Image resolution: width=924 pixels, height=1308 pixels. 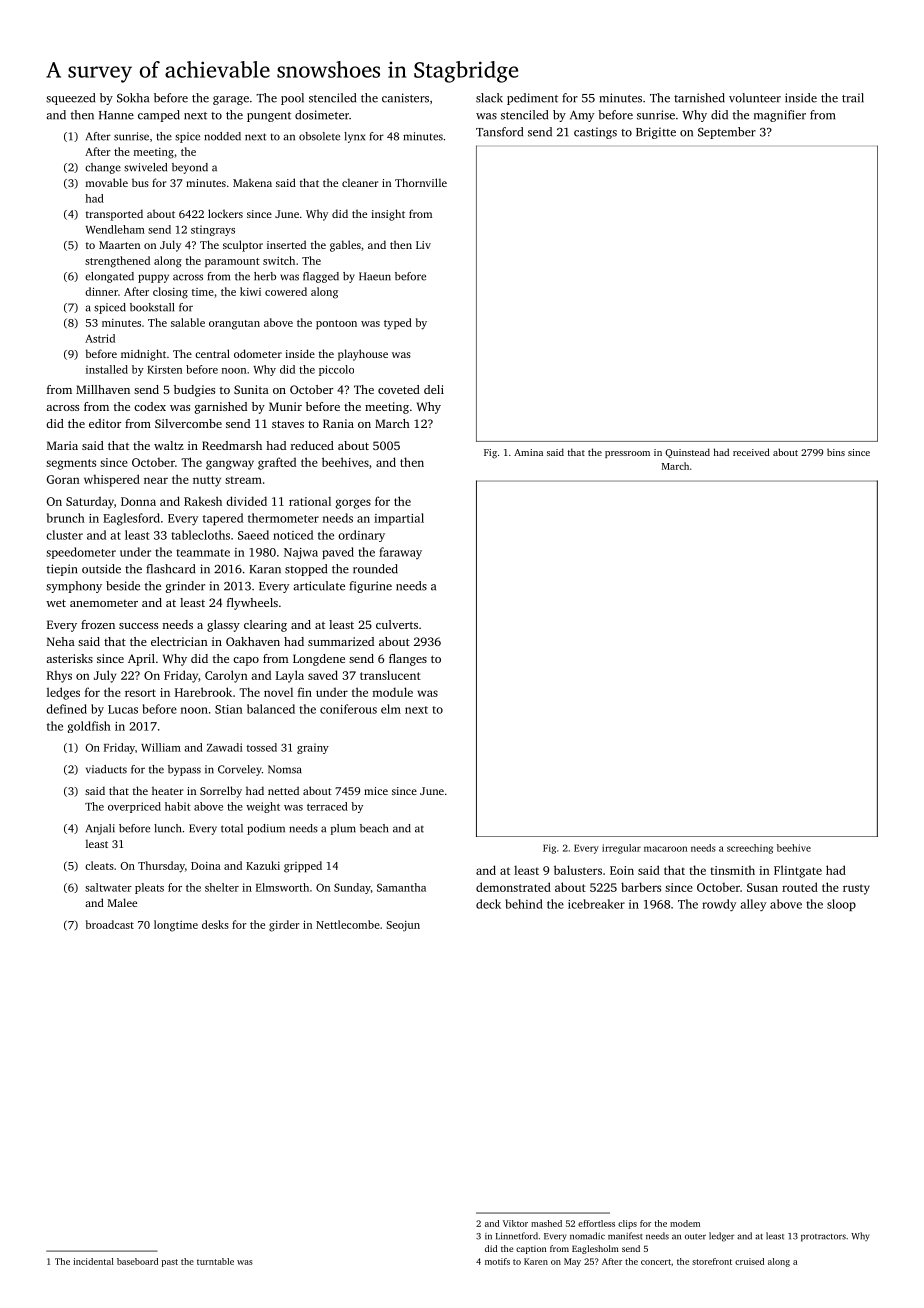 What do you see at coordinates (105, 423) in the screenshot?
I see `editor` at bounding box center [105, 423].
